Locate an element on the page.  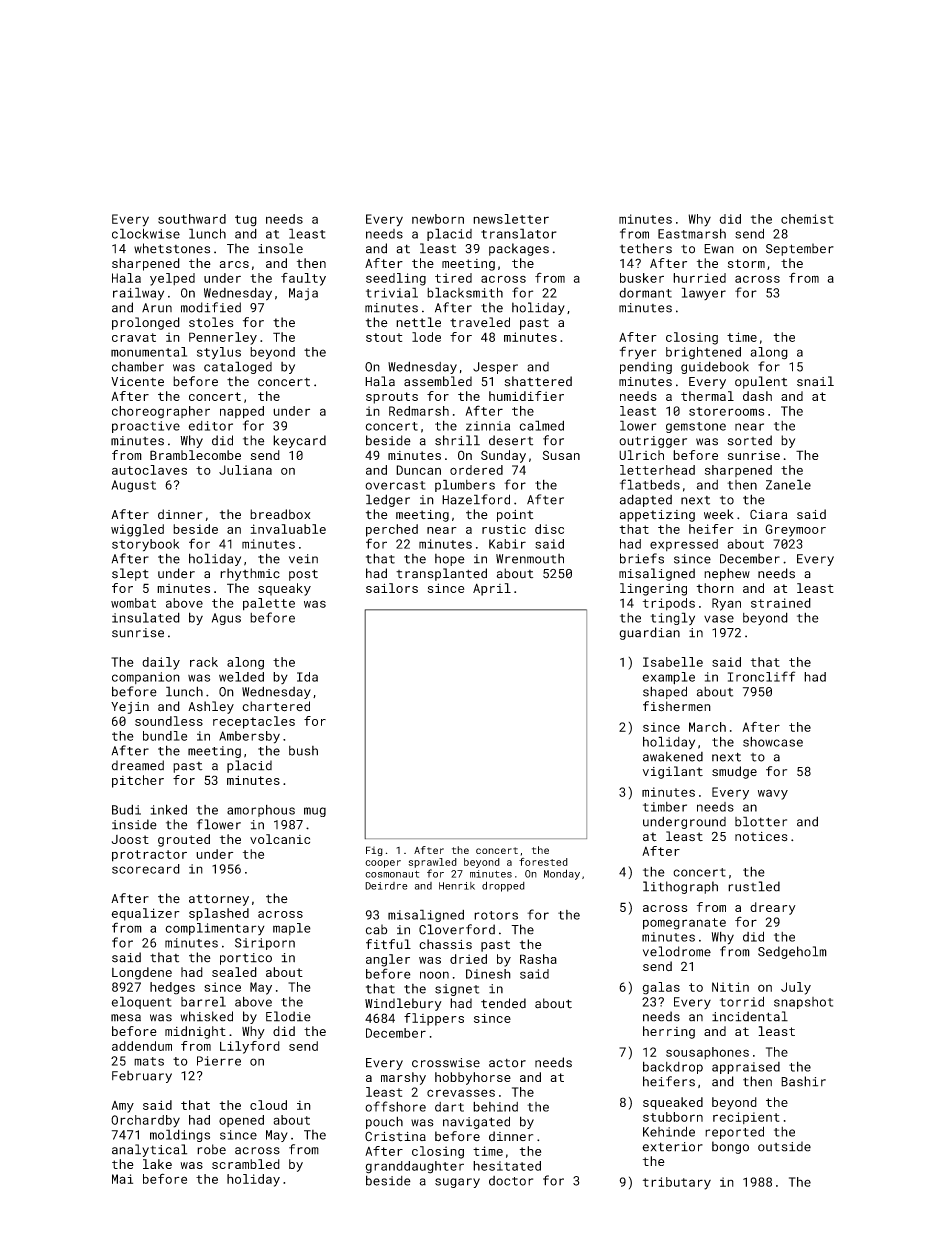
scrambled is located at coordinates (246, 1164).
